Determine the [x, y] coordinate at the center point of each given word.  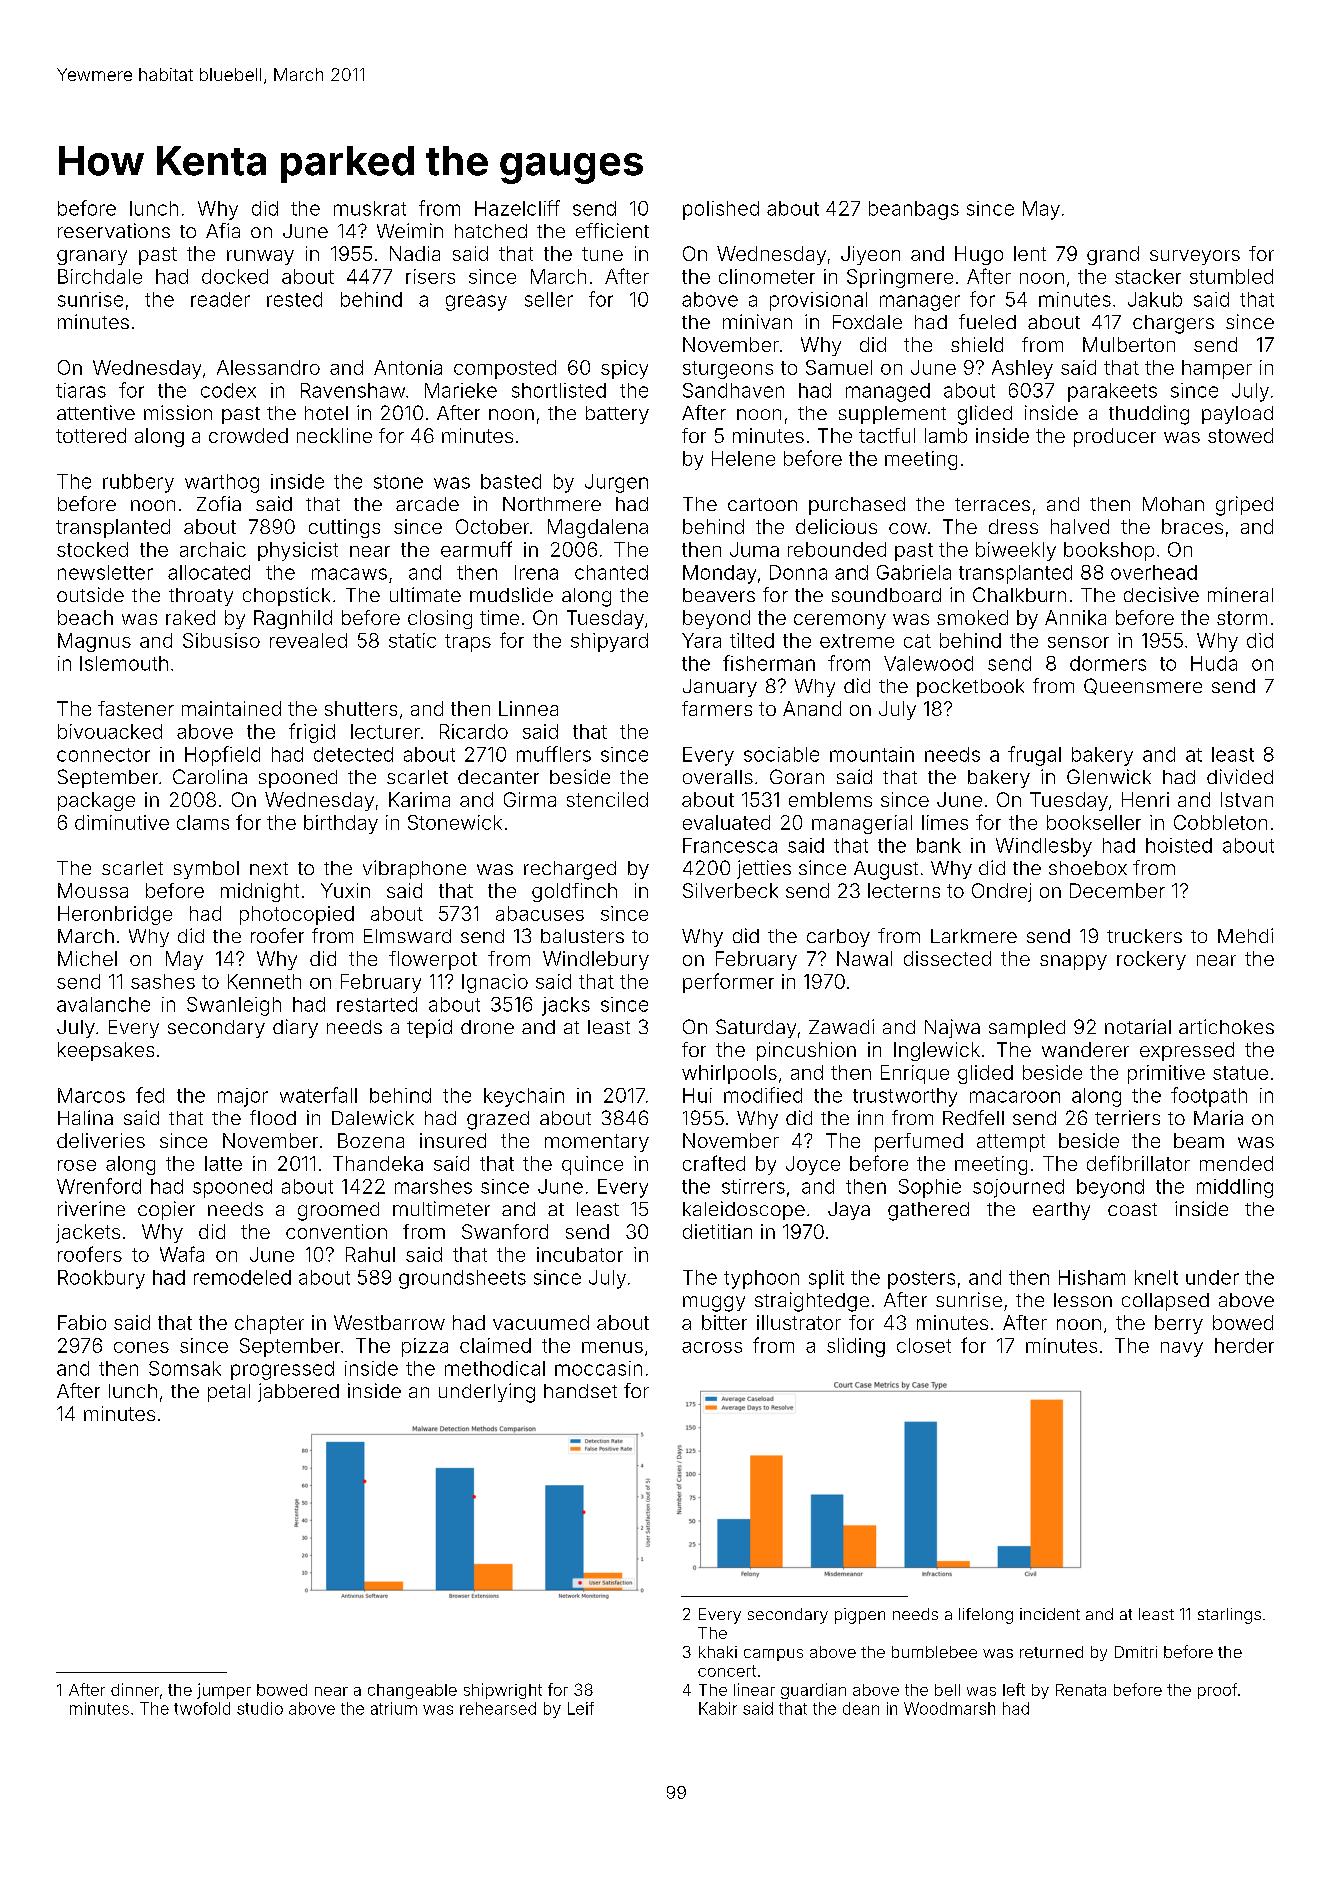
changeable [412, 1691]
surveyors [1195, 257]
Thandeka [378, 1163]
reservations [114, 230]
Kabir [718, 1708]
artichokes [1226, 1026]
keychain [524, 1097]
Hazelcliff [517, 208]
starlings [1229, 1616]
